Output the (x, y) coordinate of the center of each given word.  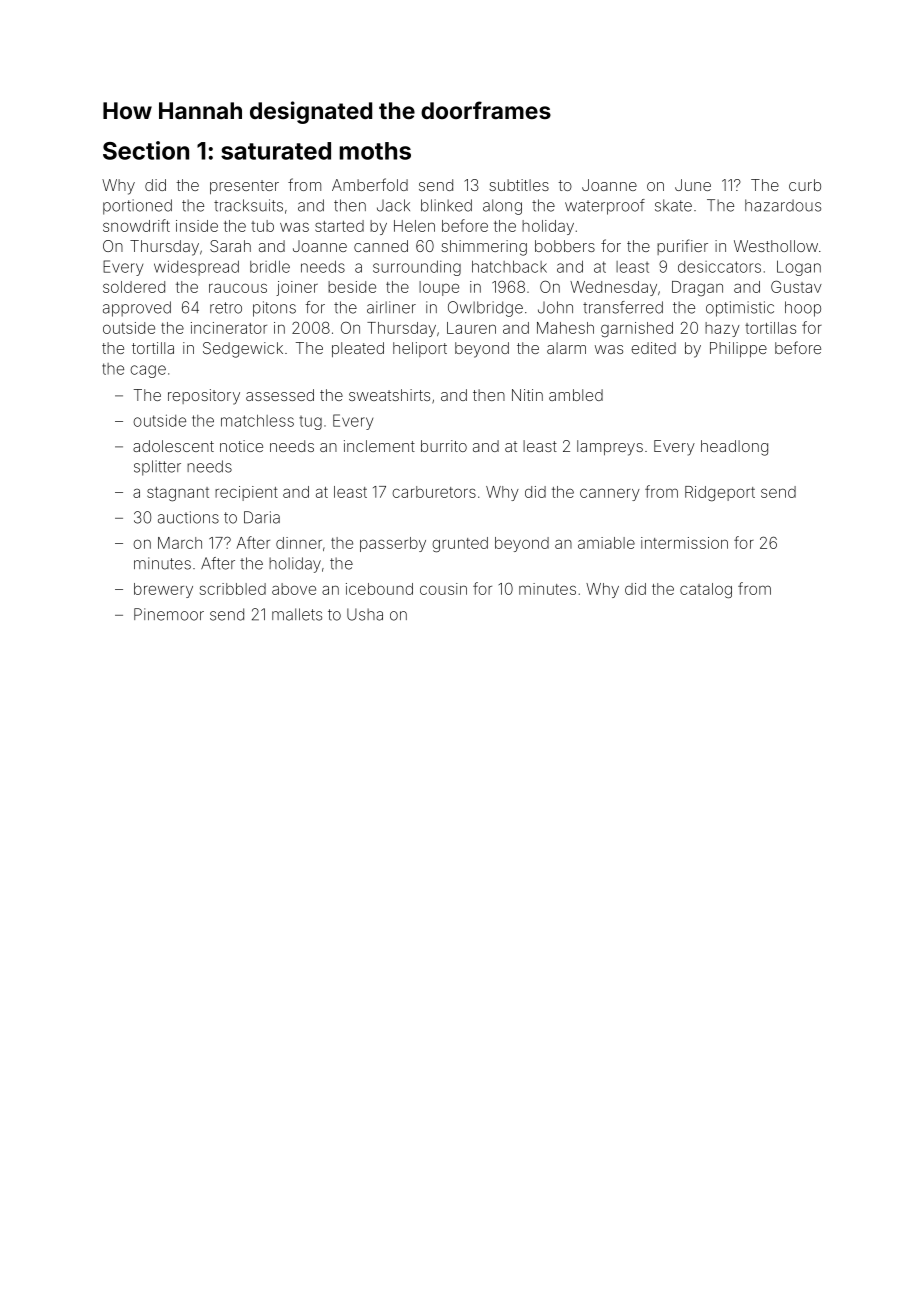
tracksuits (248, 205)
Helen (414, 226)
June (693, 185)
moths (375, 151)
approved (137, 309)
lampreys (610, 448)
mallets (297, 614)
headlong (734, 448)
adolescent (173, 446)
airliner (391, 307)
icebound (379, 589)
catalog (706, 591)
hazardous (783, 205)
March (180, 543)
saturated (276, 151)
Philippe (738, 349)
